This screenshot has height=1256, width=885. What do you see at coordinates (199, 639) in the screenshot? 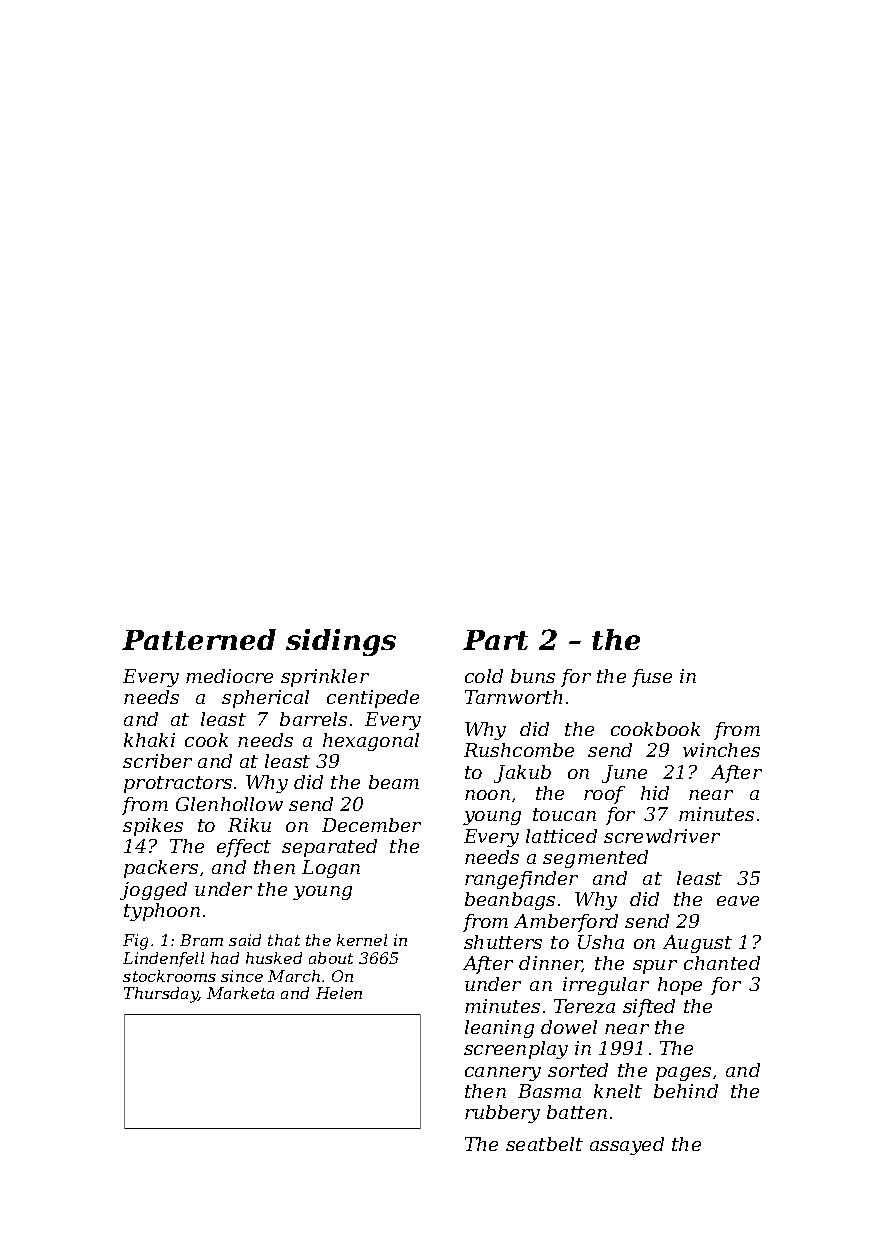
I see `Patterned` at bounding box center [199, 639].
